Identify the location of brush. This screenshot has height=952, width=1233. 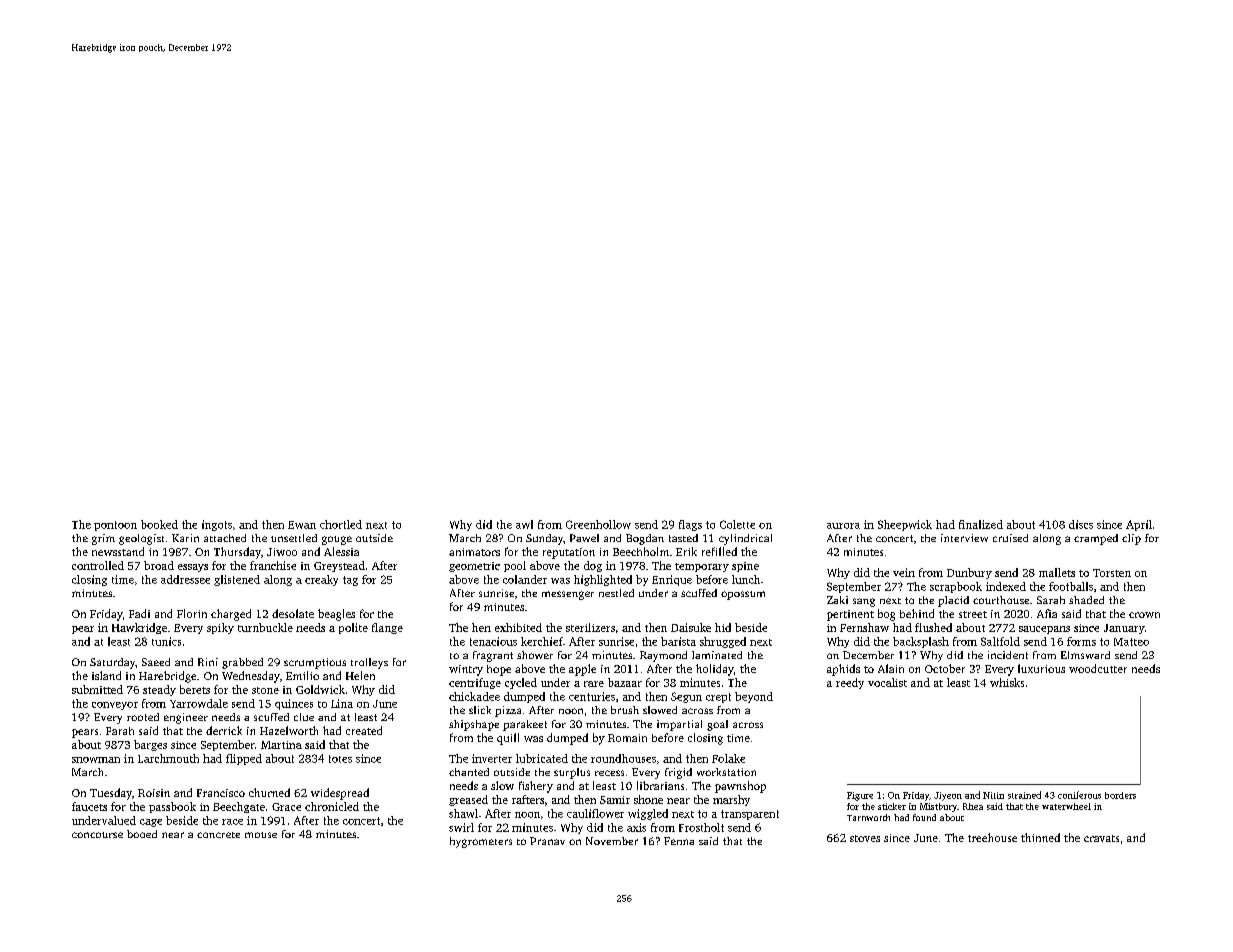
(625, 710).
